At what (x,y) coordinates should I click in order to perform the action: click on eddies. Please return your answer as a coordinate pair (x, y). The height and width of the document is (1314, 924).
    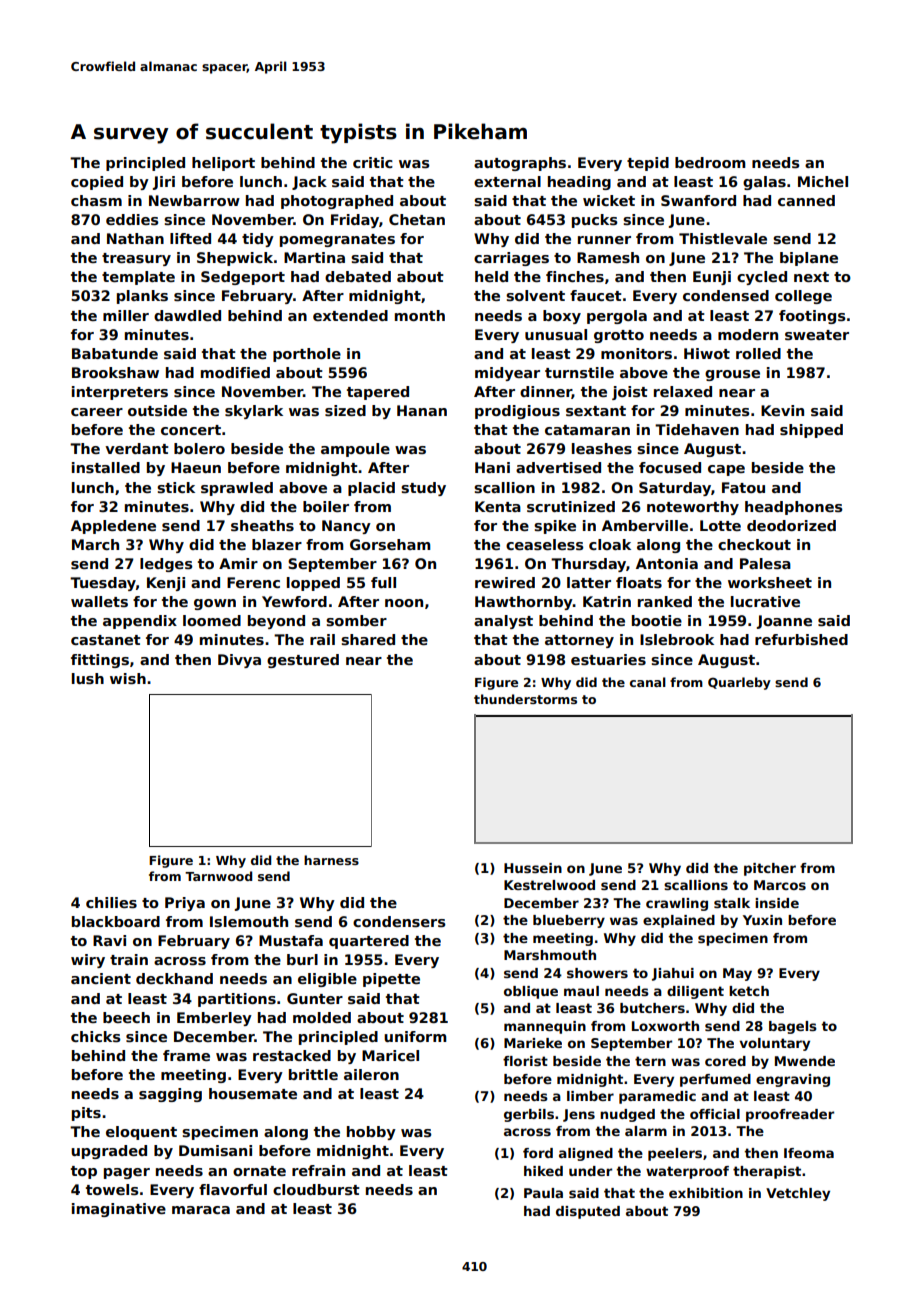
    Looking at the image, I should click on (132, 219).
